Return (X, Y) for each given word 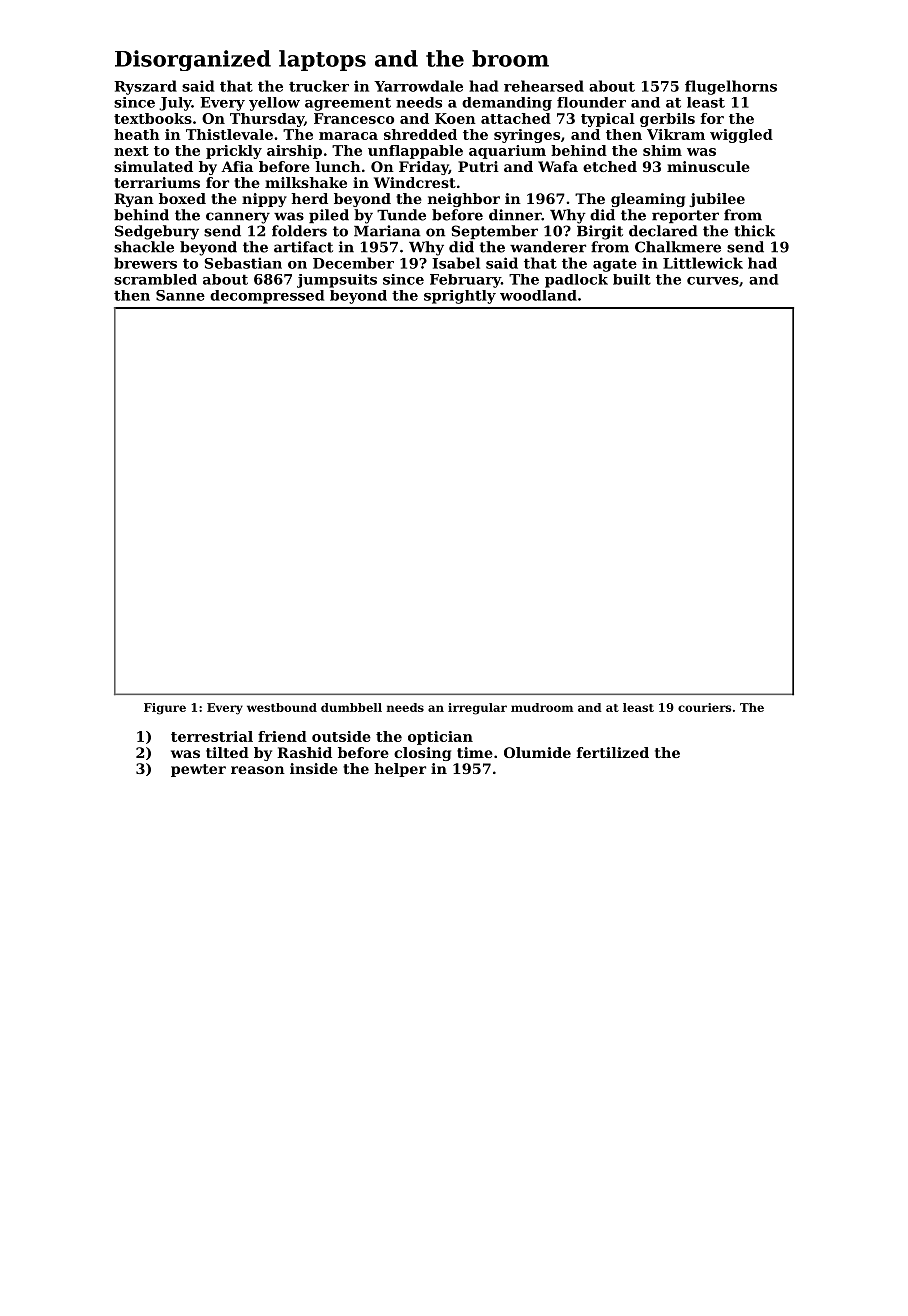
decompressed (267, 297)
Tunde (401, 215)
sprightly (460, 297)
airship (294, 152)
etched (610, 166)
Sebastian (243, 263)
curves (713, 281)
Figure (165, 709)
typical (608, 120)
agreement (348, 104)
